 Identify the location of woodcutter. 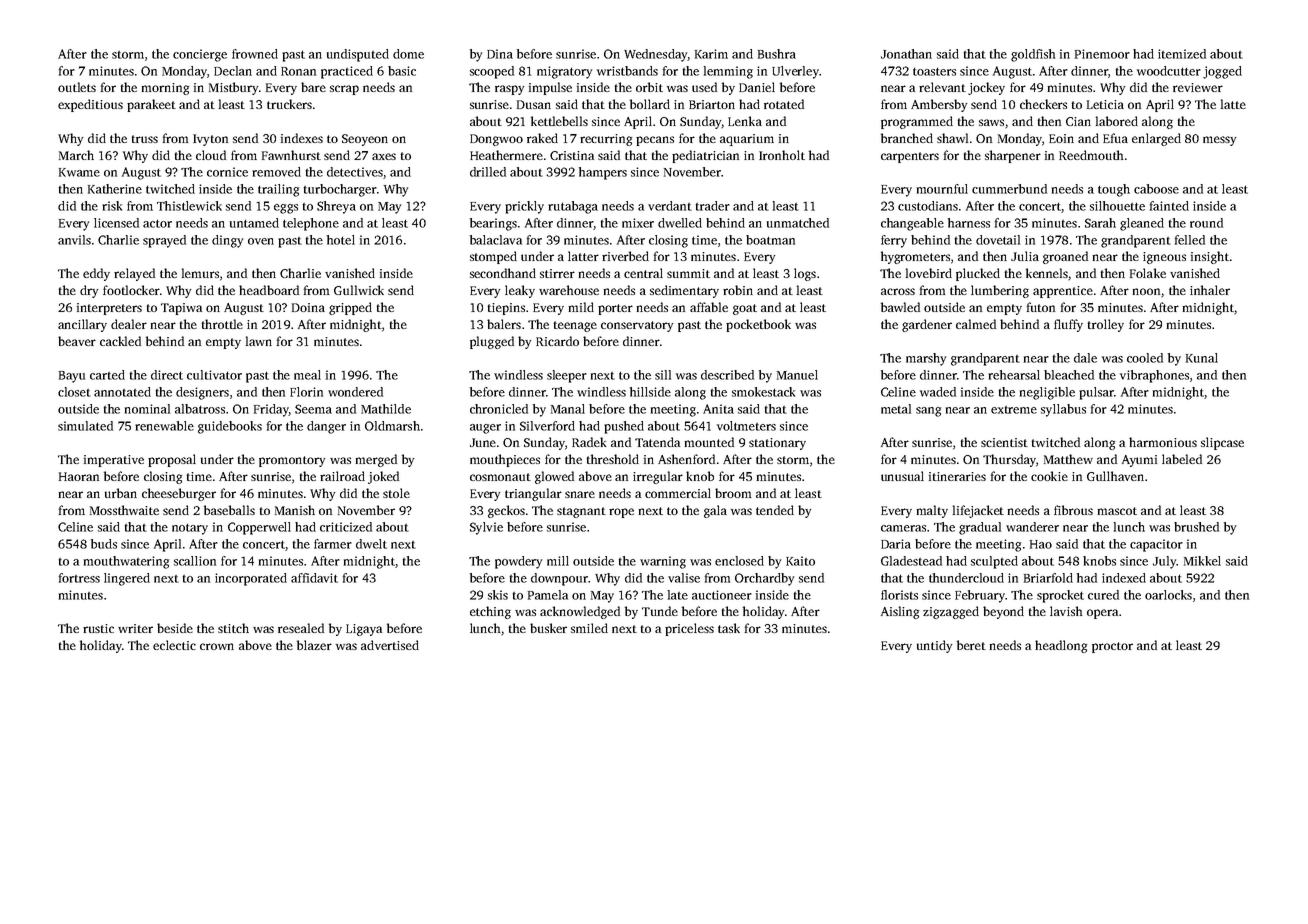
(1169, 71).
